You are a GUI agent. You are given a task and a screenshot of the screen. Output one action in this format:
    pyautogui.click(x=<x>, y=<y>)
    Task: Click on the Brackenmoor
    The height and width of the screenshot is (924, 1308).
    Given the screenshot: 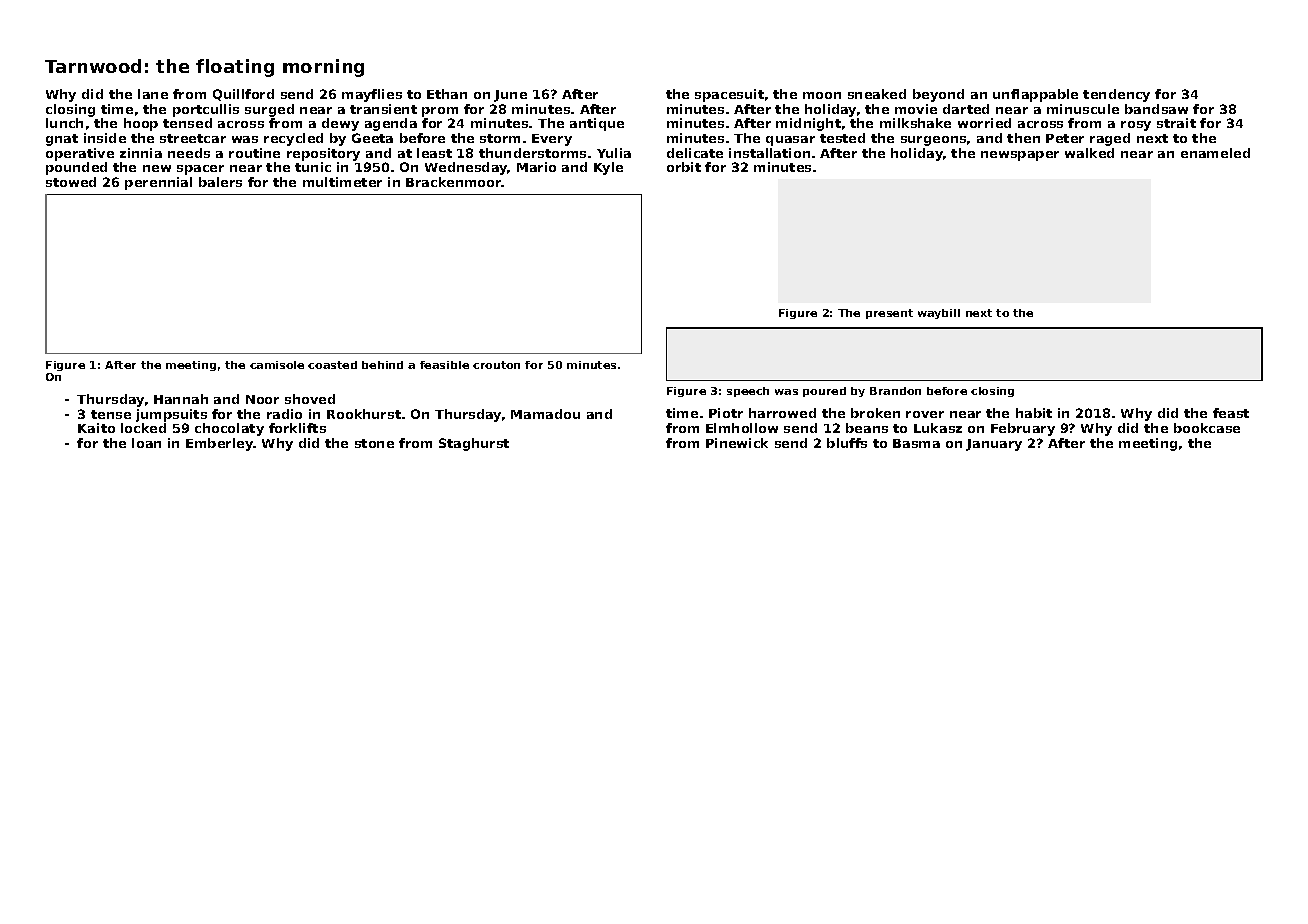 What is the action you would take?
    pyautogui.click(x=454, y=182)
